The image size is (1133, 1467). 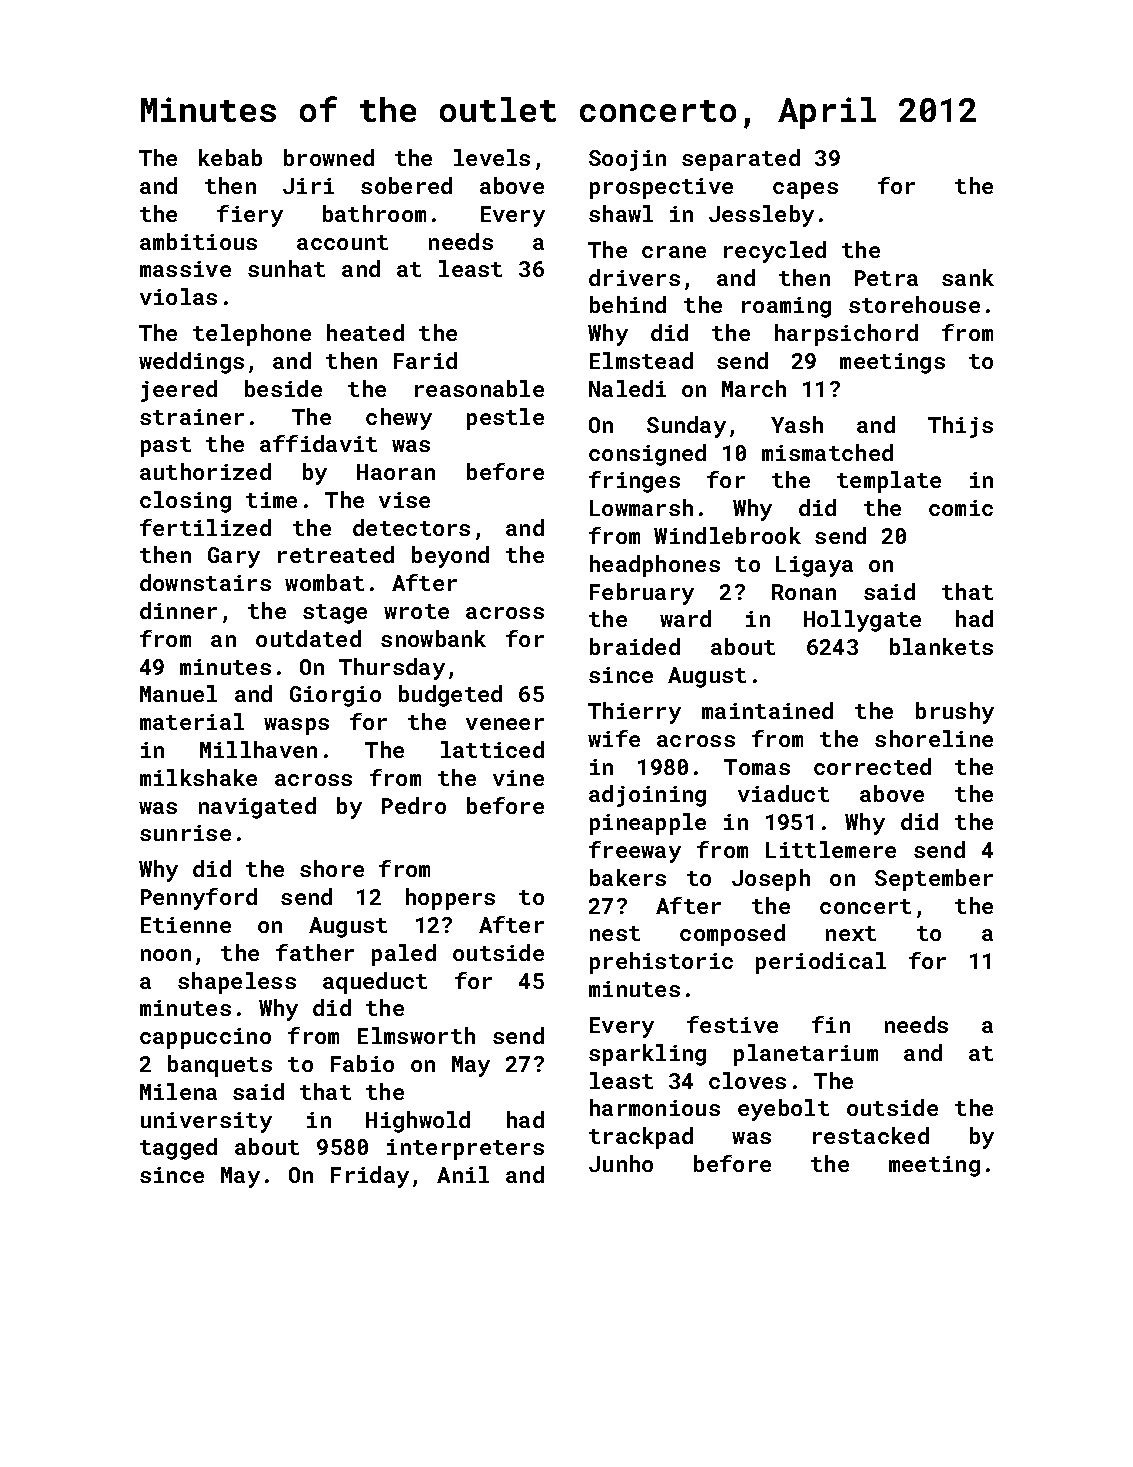 What do you see at coordinates (230, 157) in the page?
I see `kebab` at bounding box center [230, 157].
